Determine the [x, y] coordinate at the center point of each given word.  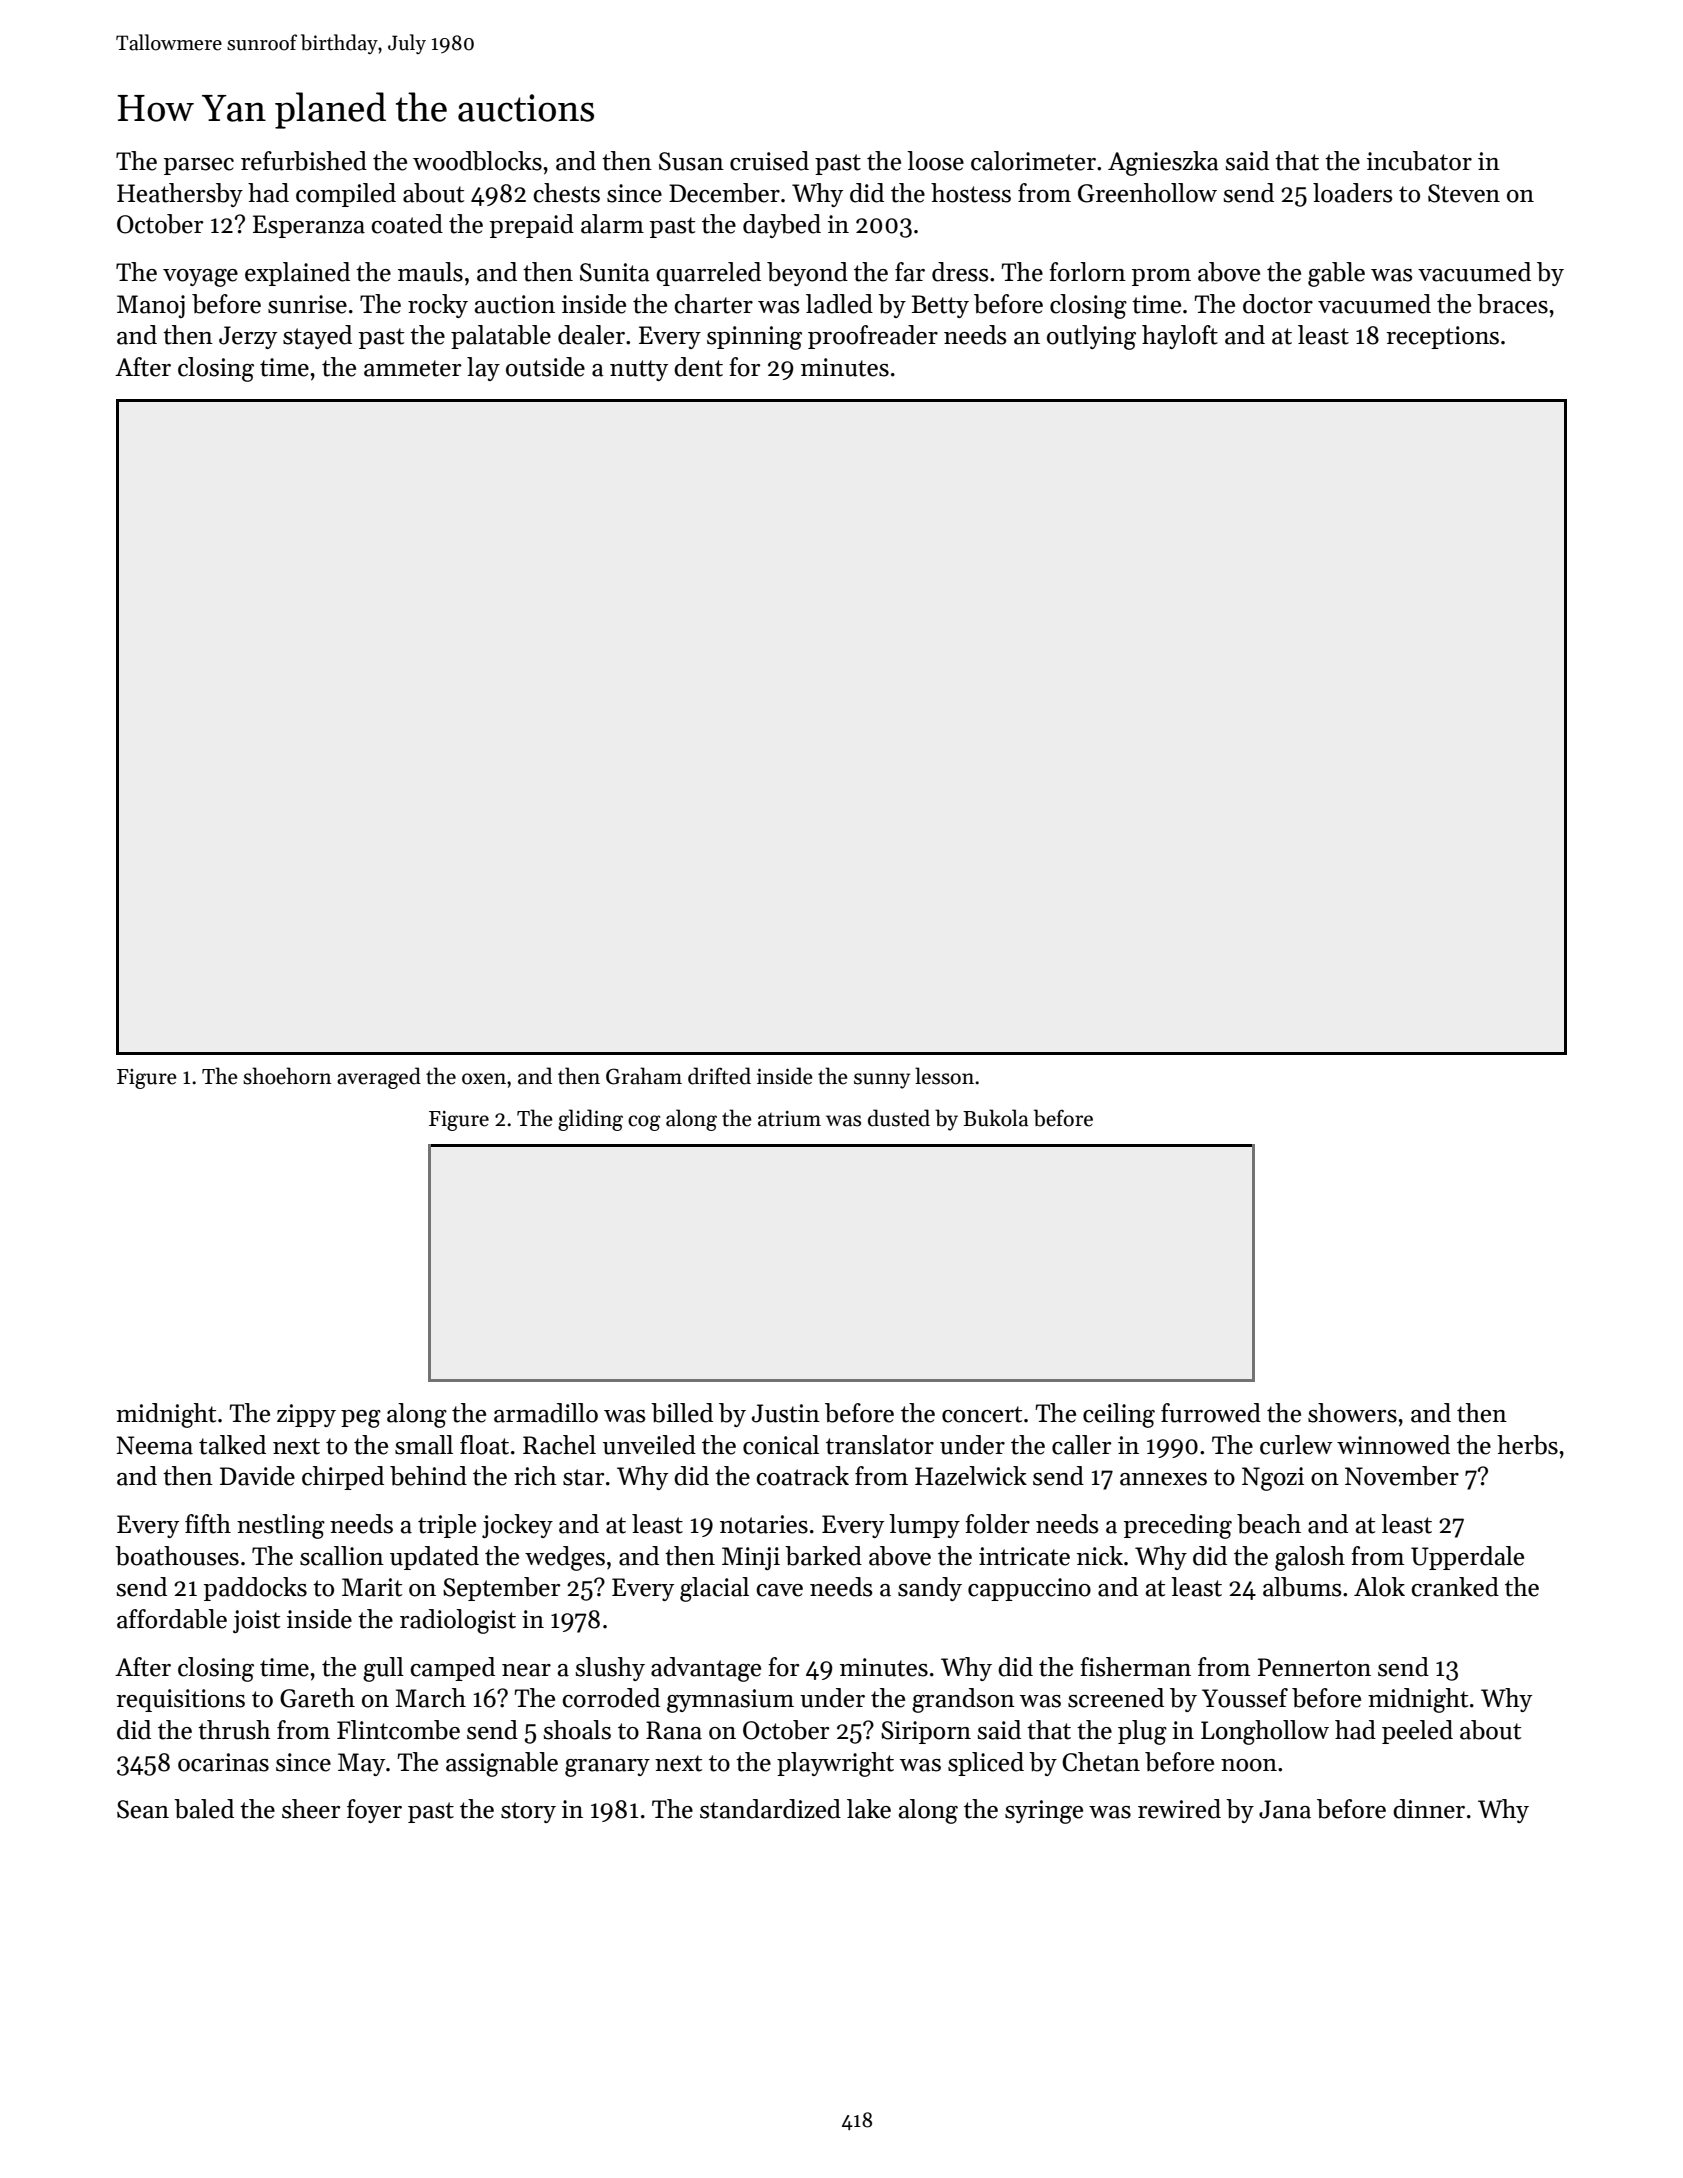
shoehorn [287, 1076]
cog [644, 1123]
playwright [835, 1764]
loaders [1353, 193]
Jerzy [248, 337]
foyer [374, 1811]
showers [1352, 1413]
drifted [719, 1076]
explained [297, 274]
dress [960, 272]
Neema [154, 1445]
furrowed [1211, 1413]
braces [1512, 304]
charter [713, 304]
